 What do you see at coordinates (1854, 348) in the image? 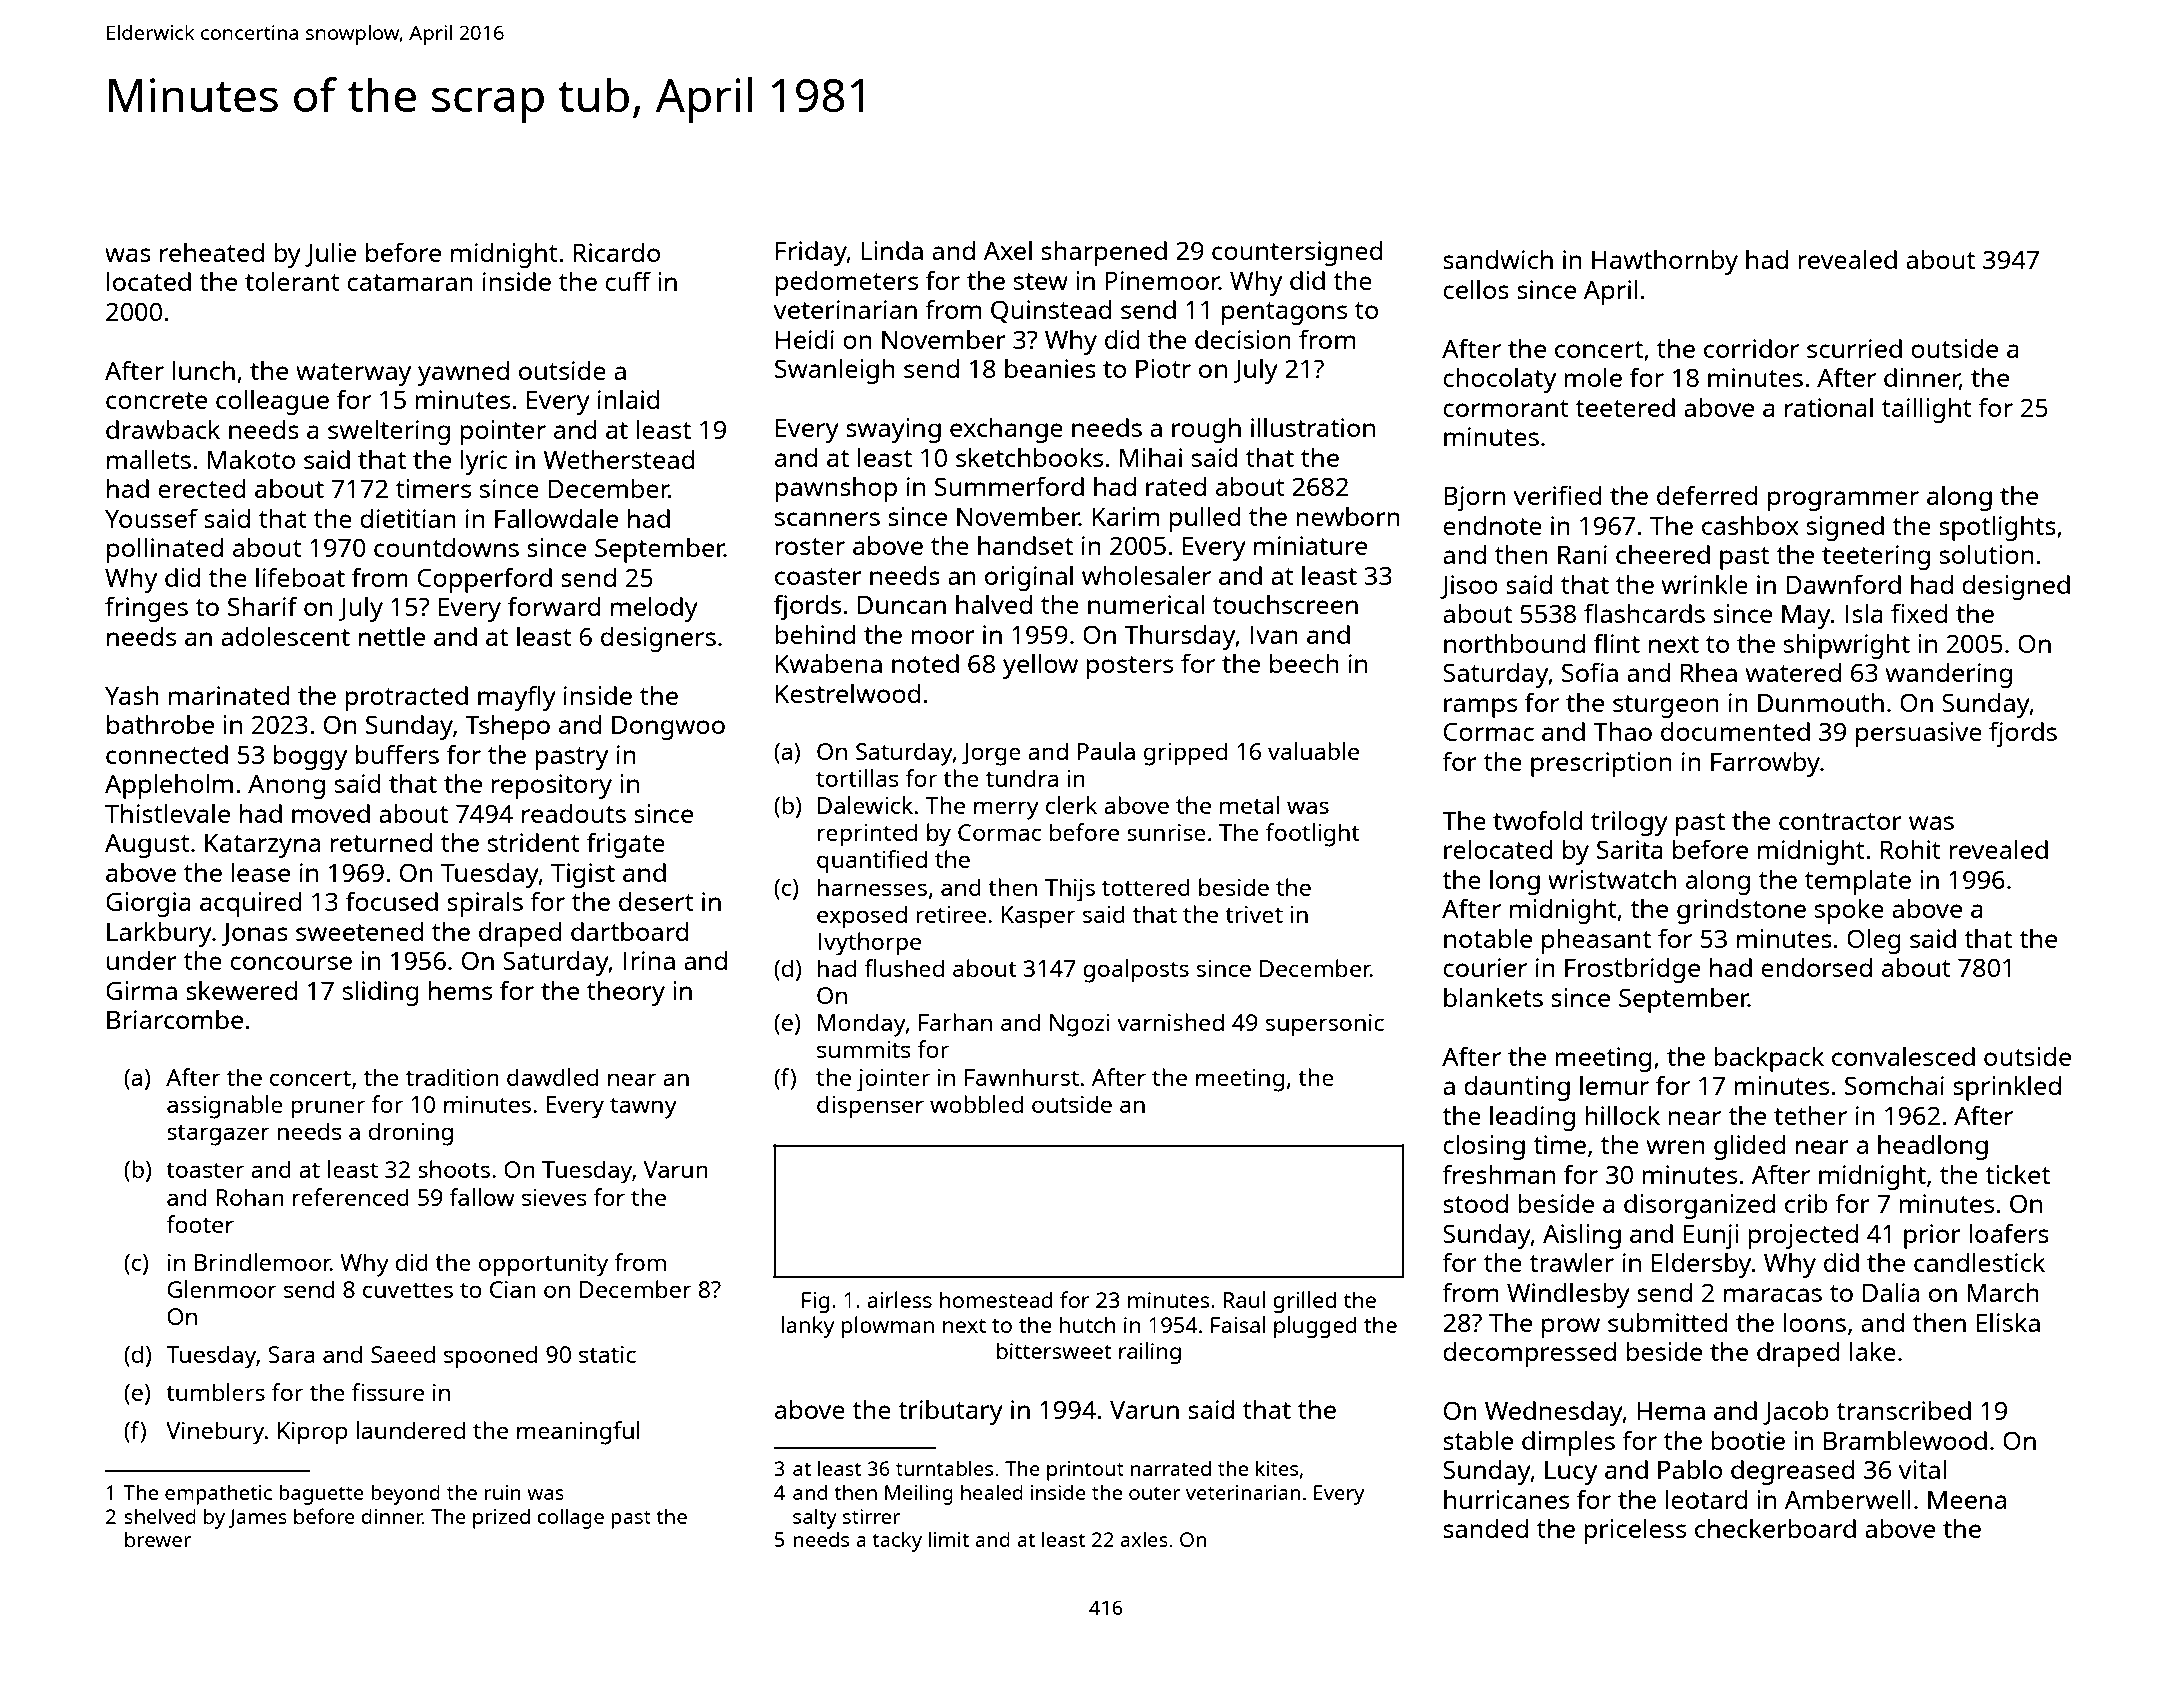
I see `scurried` at bounding box center [1854, 348].
